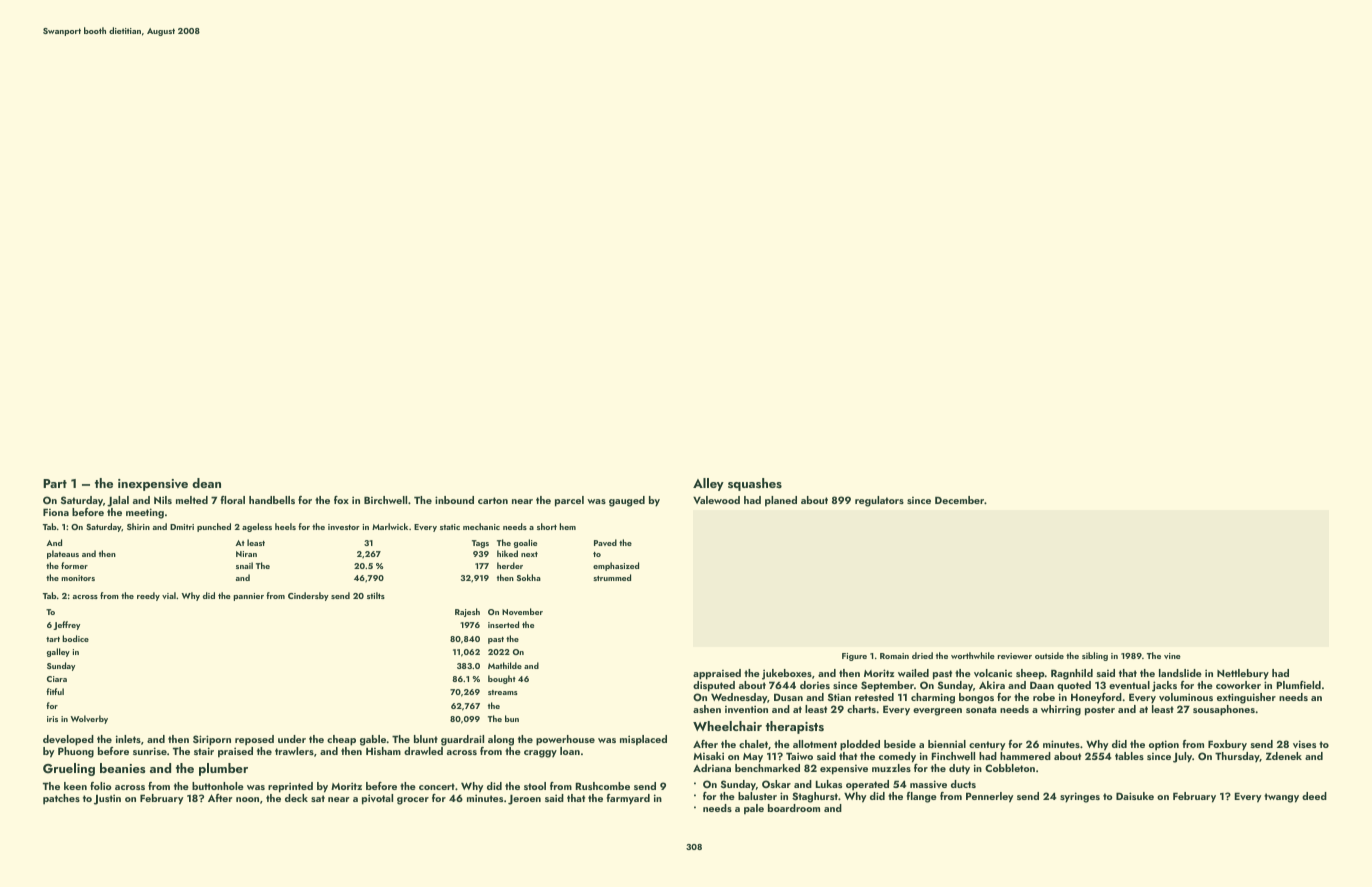 Image resolution: width=1372 pixels, height=887 pixels. I want to click on squashes, so click(755, 484).
